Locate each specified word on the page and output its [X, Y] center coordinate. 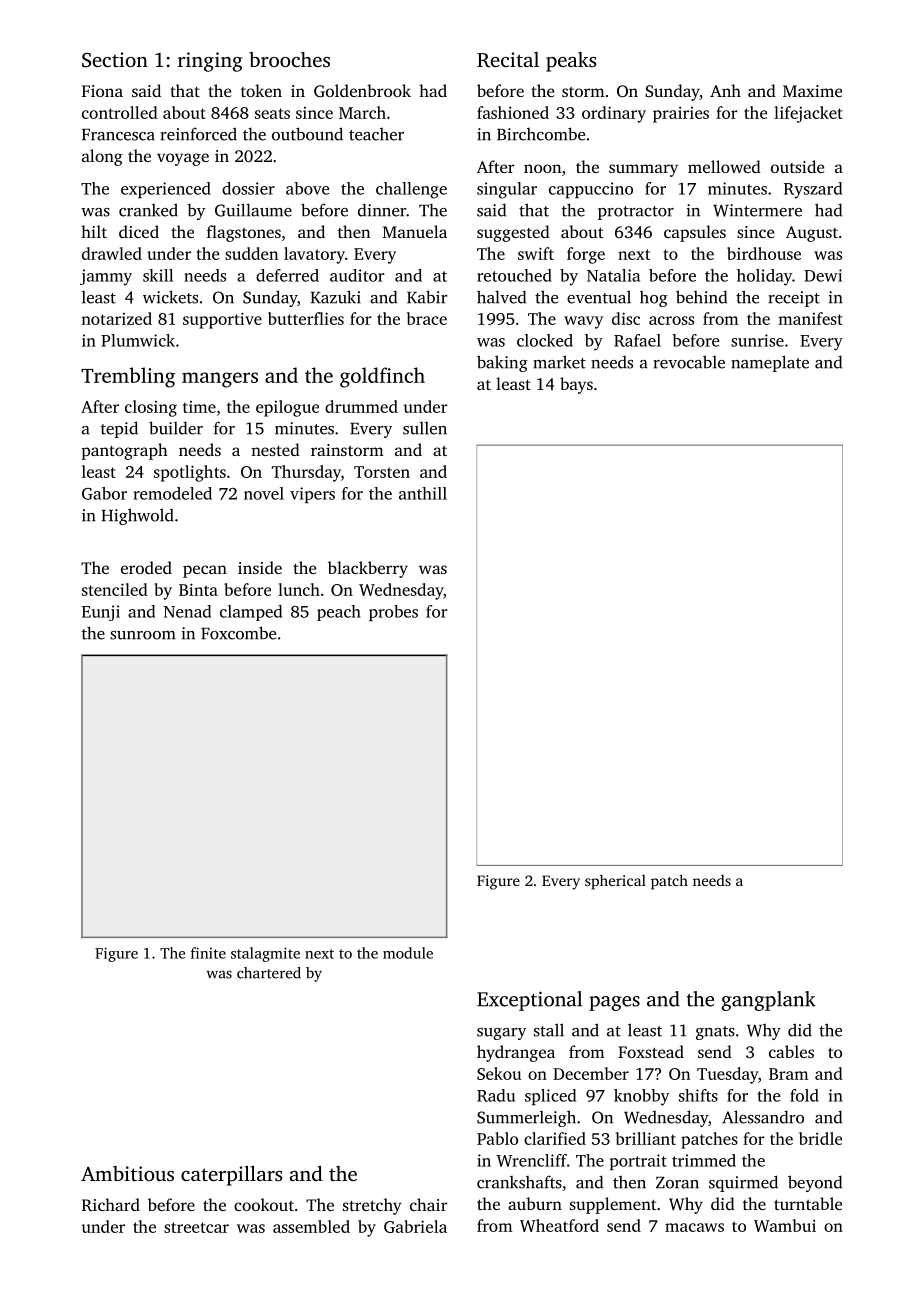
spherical [615, 882]
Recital [508, 60]
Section [115, 60]
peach [339, 613]
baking [502, 363]
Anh [725, 90]
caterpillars [231, 1176]
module [408, 953]
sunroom [143, 635]
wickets [170, 297]
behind [701, 297]
